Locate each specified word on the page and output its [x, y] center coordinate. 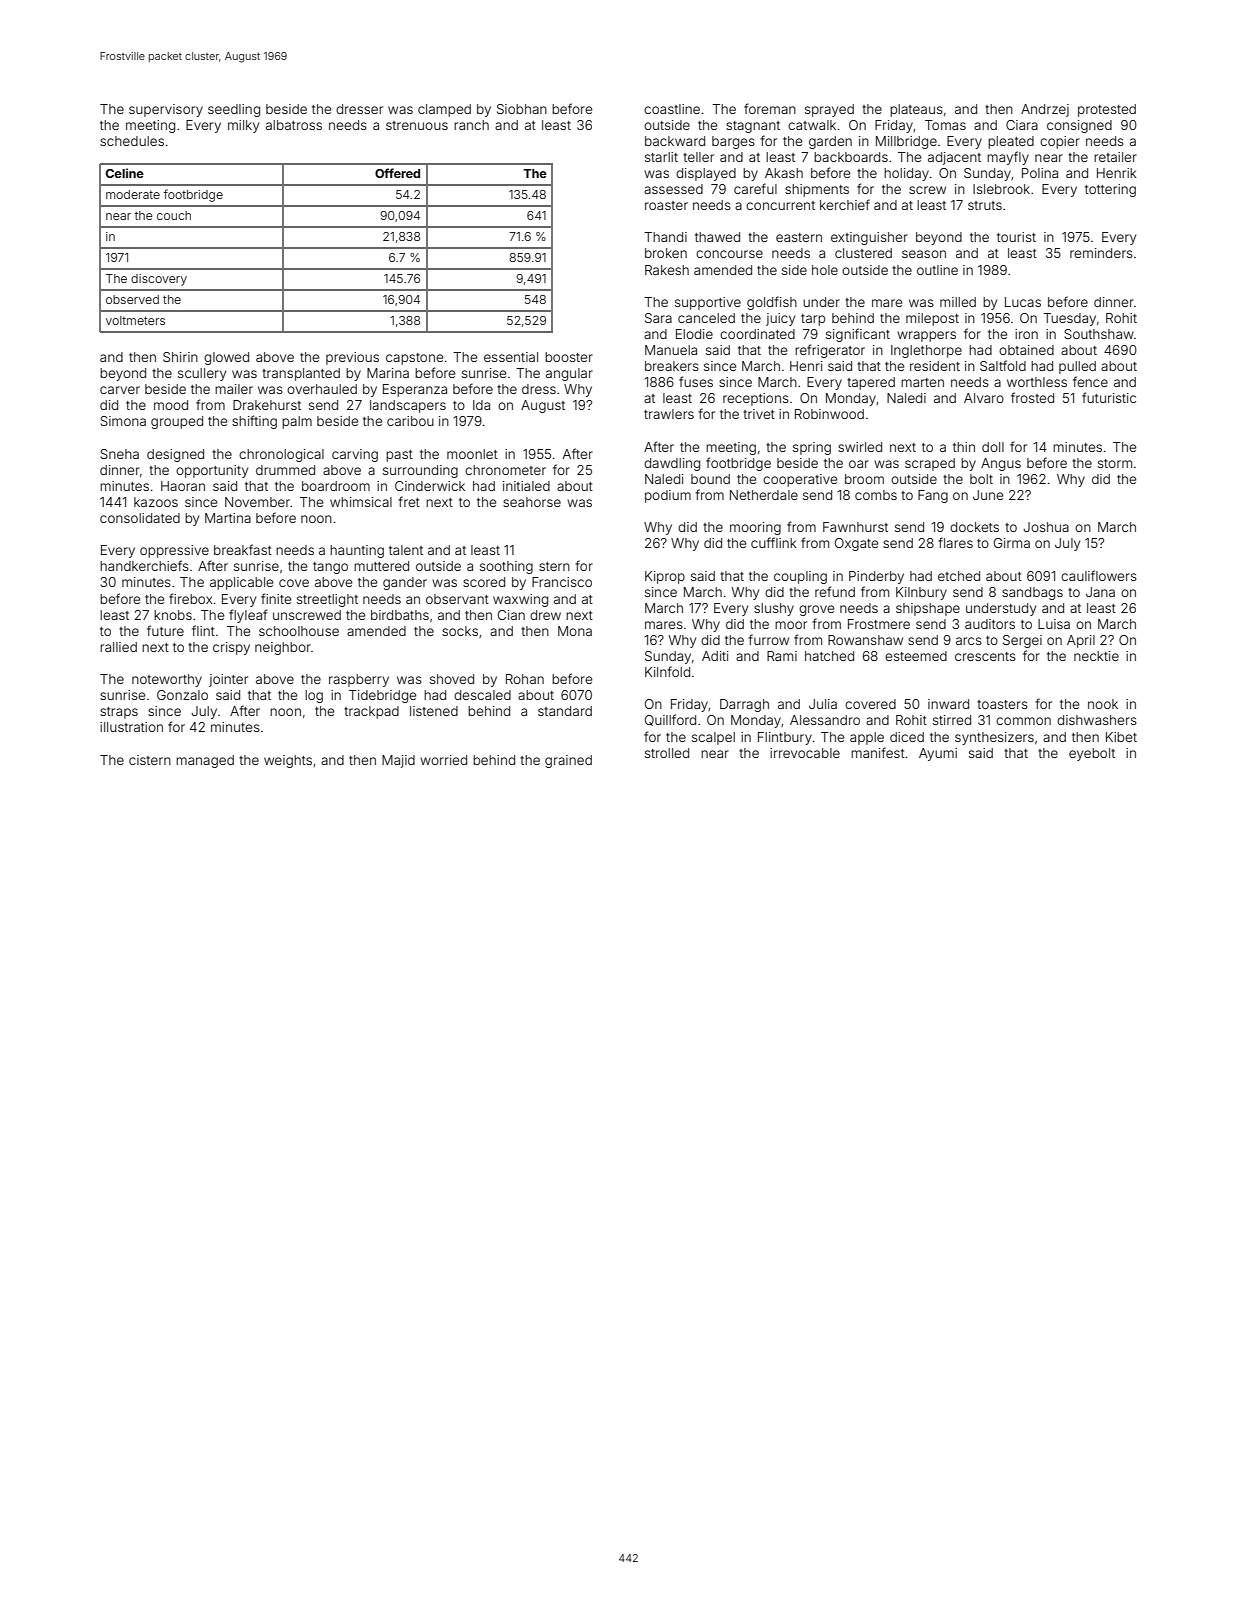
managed [205, 761]
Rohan [525, 679]
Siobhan [522, 109]
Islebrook [1001, 189]
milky [243, 126]
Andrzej [1045, 110]
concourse [729, 254]
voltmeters [135, 320]
